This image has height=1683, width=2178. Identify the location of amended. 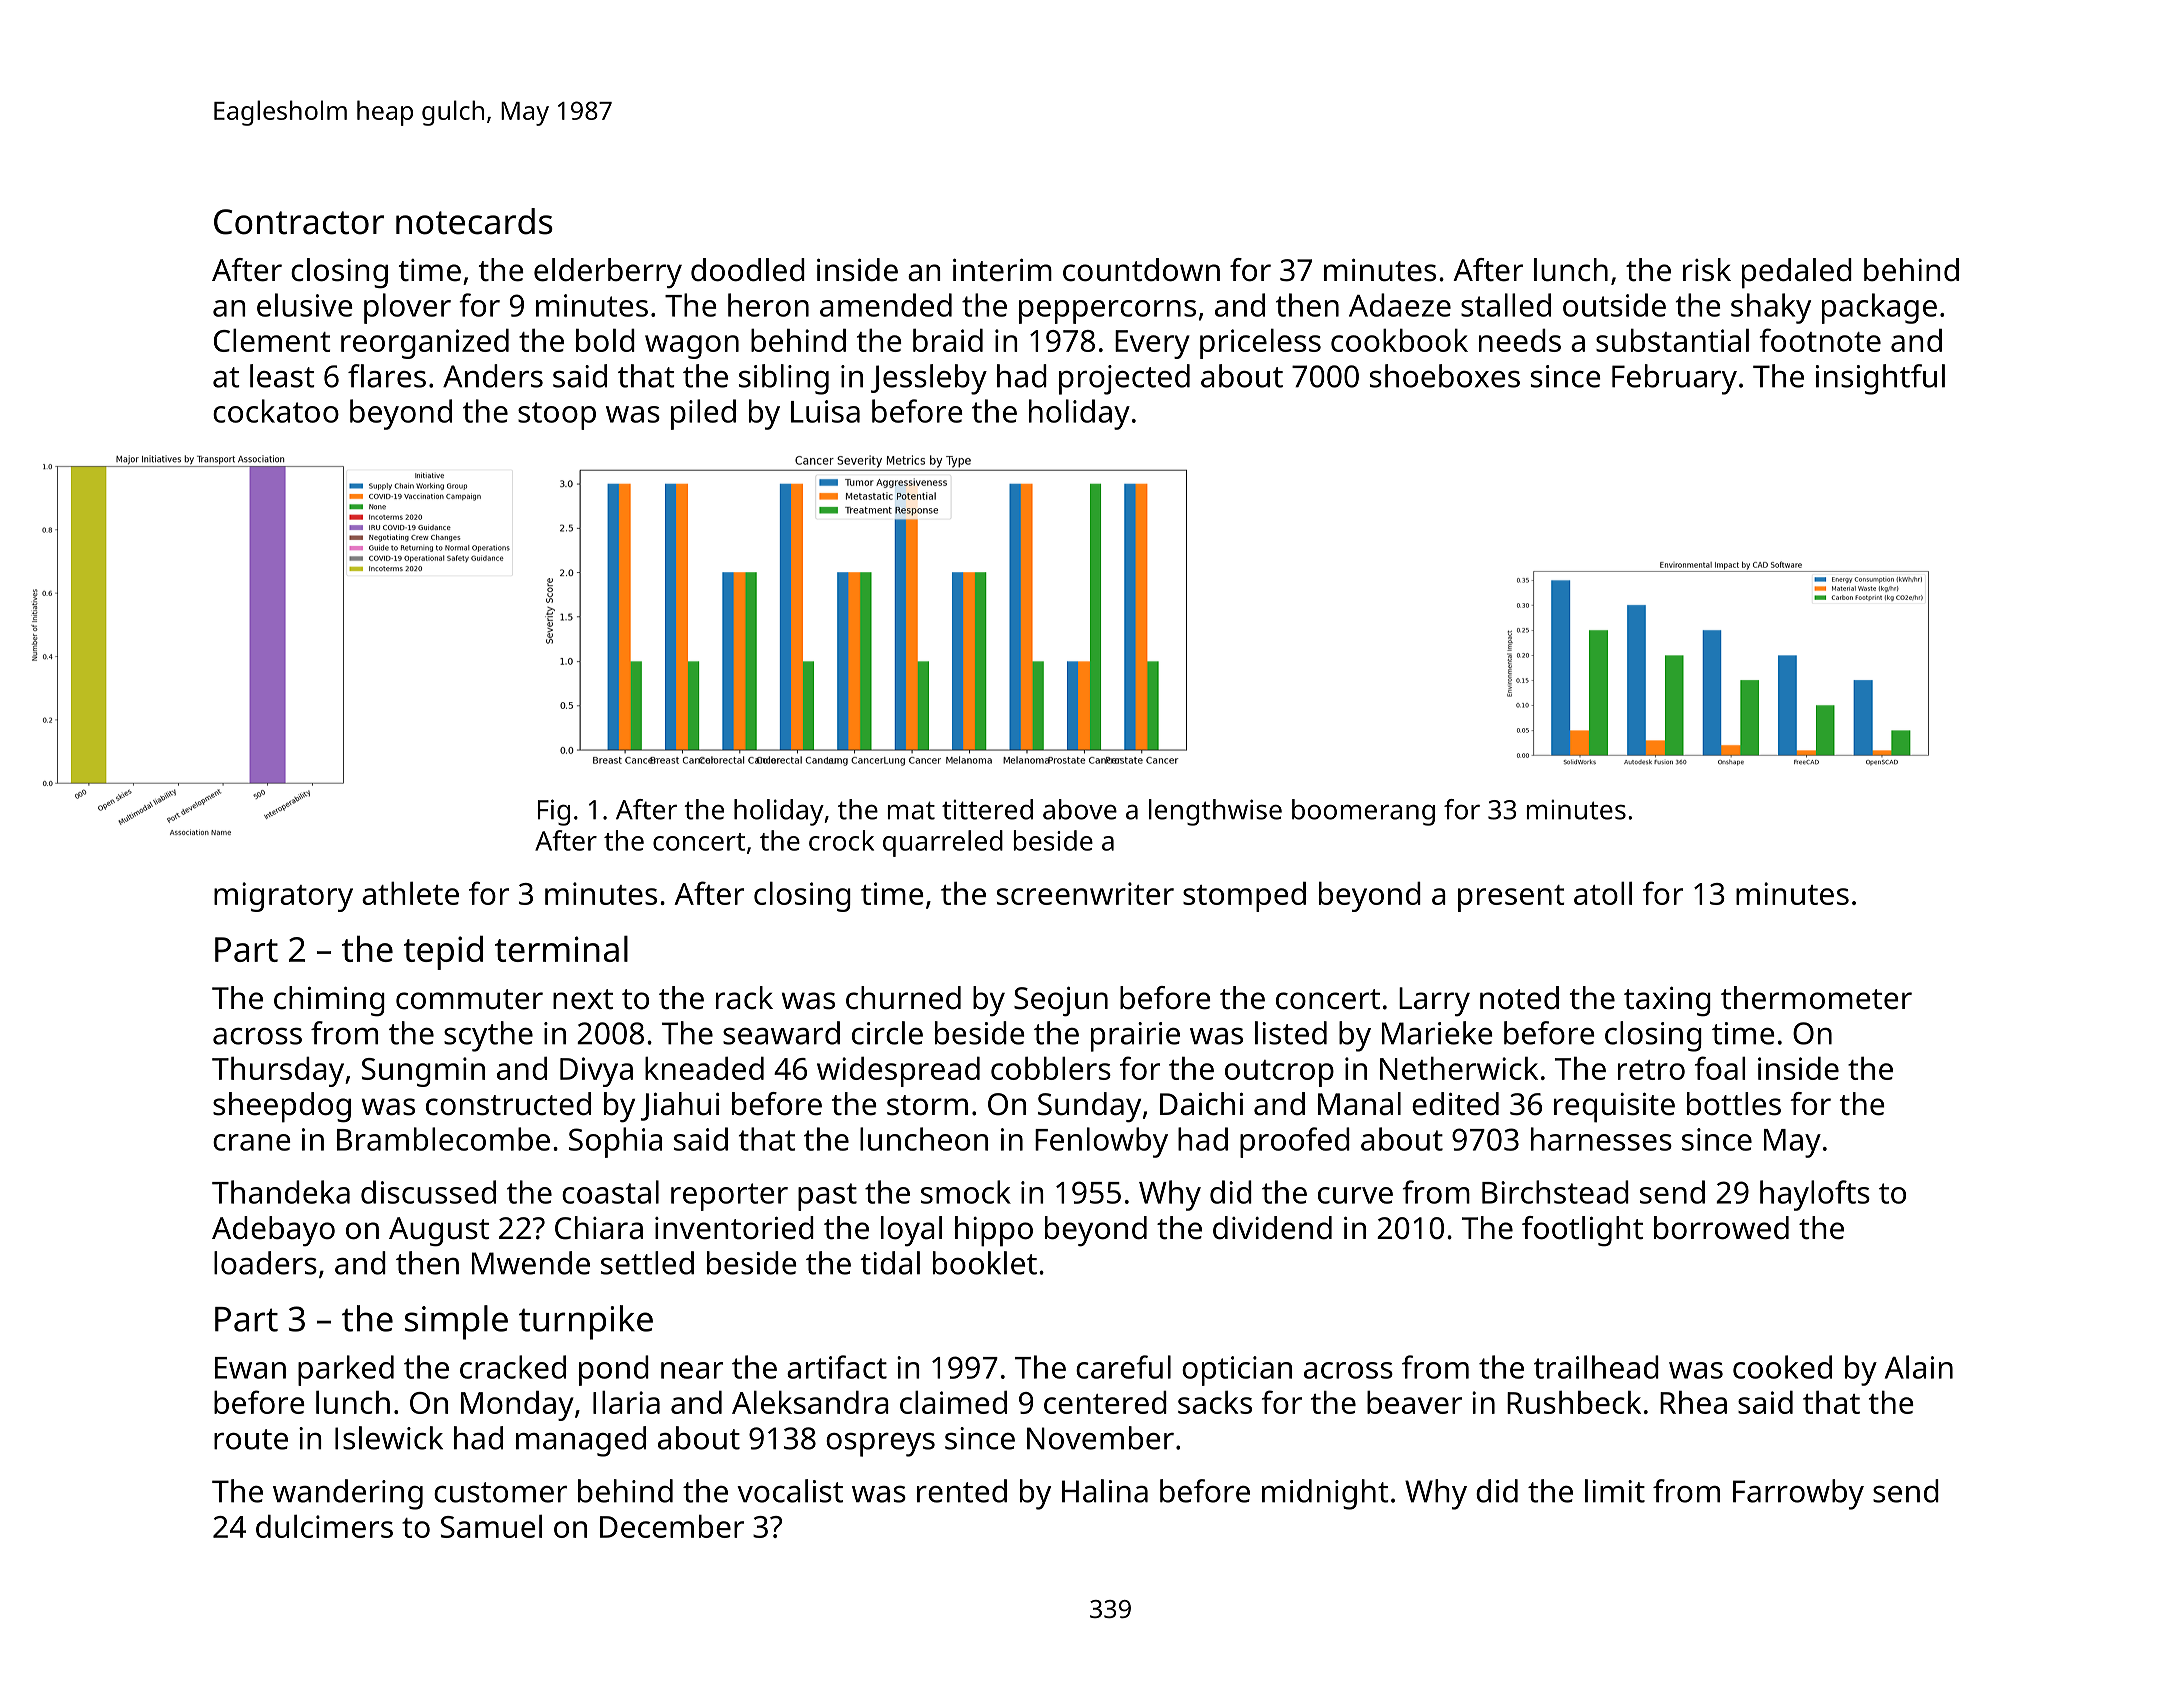
(886, 305).
